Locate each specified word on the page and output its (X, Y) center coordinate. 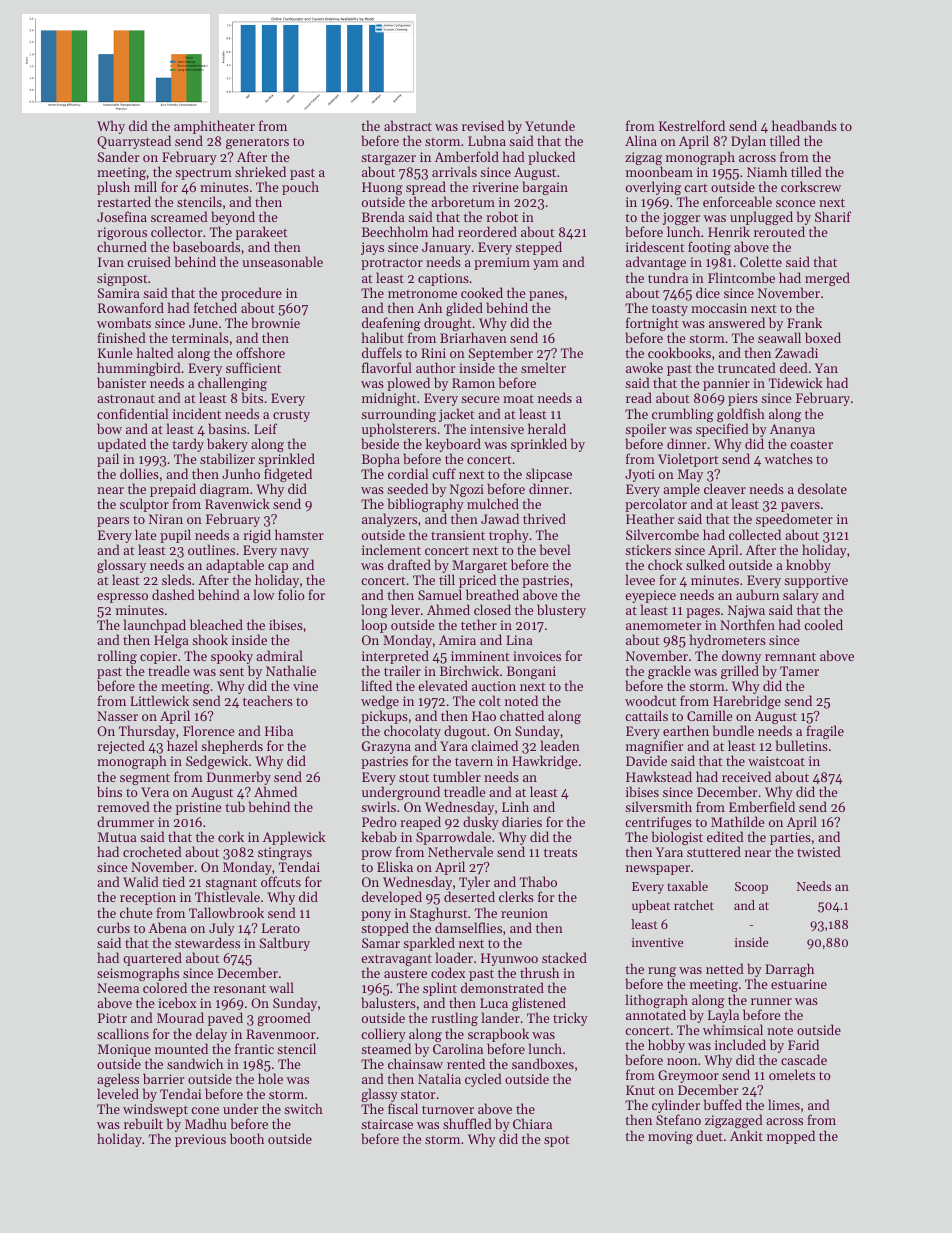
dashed (173, 594)
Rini (433, 353)
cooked (482, 292)
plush (113, 188)
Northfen (747, 625)
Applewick (294, 838)
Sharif (833, 216)
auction (494, 686)
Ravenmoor (281, 1034)
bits (252, 398)
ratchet (694, 905)
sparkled (429, 944)
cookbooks (679, 352)
